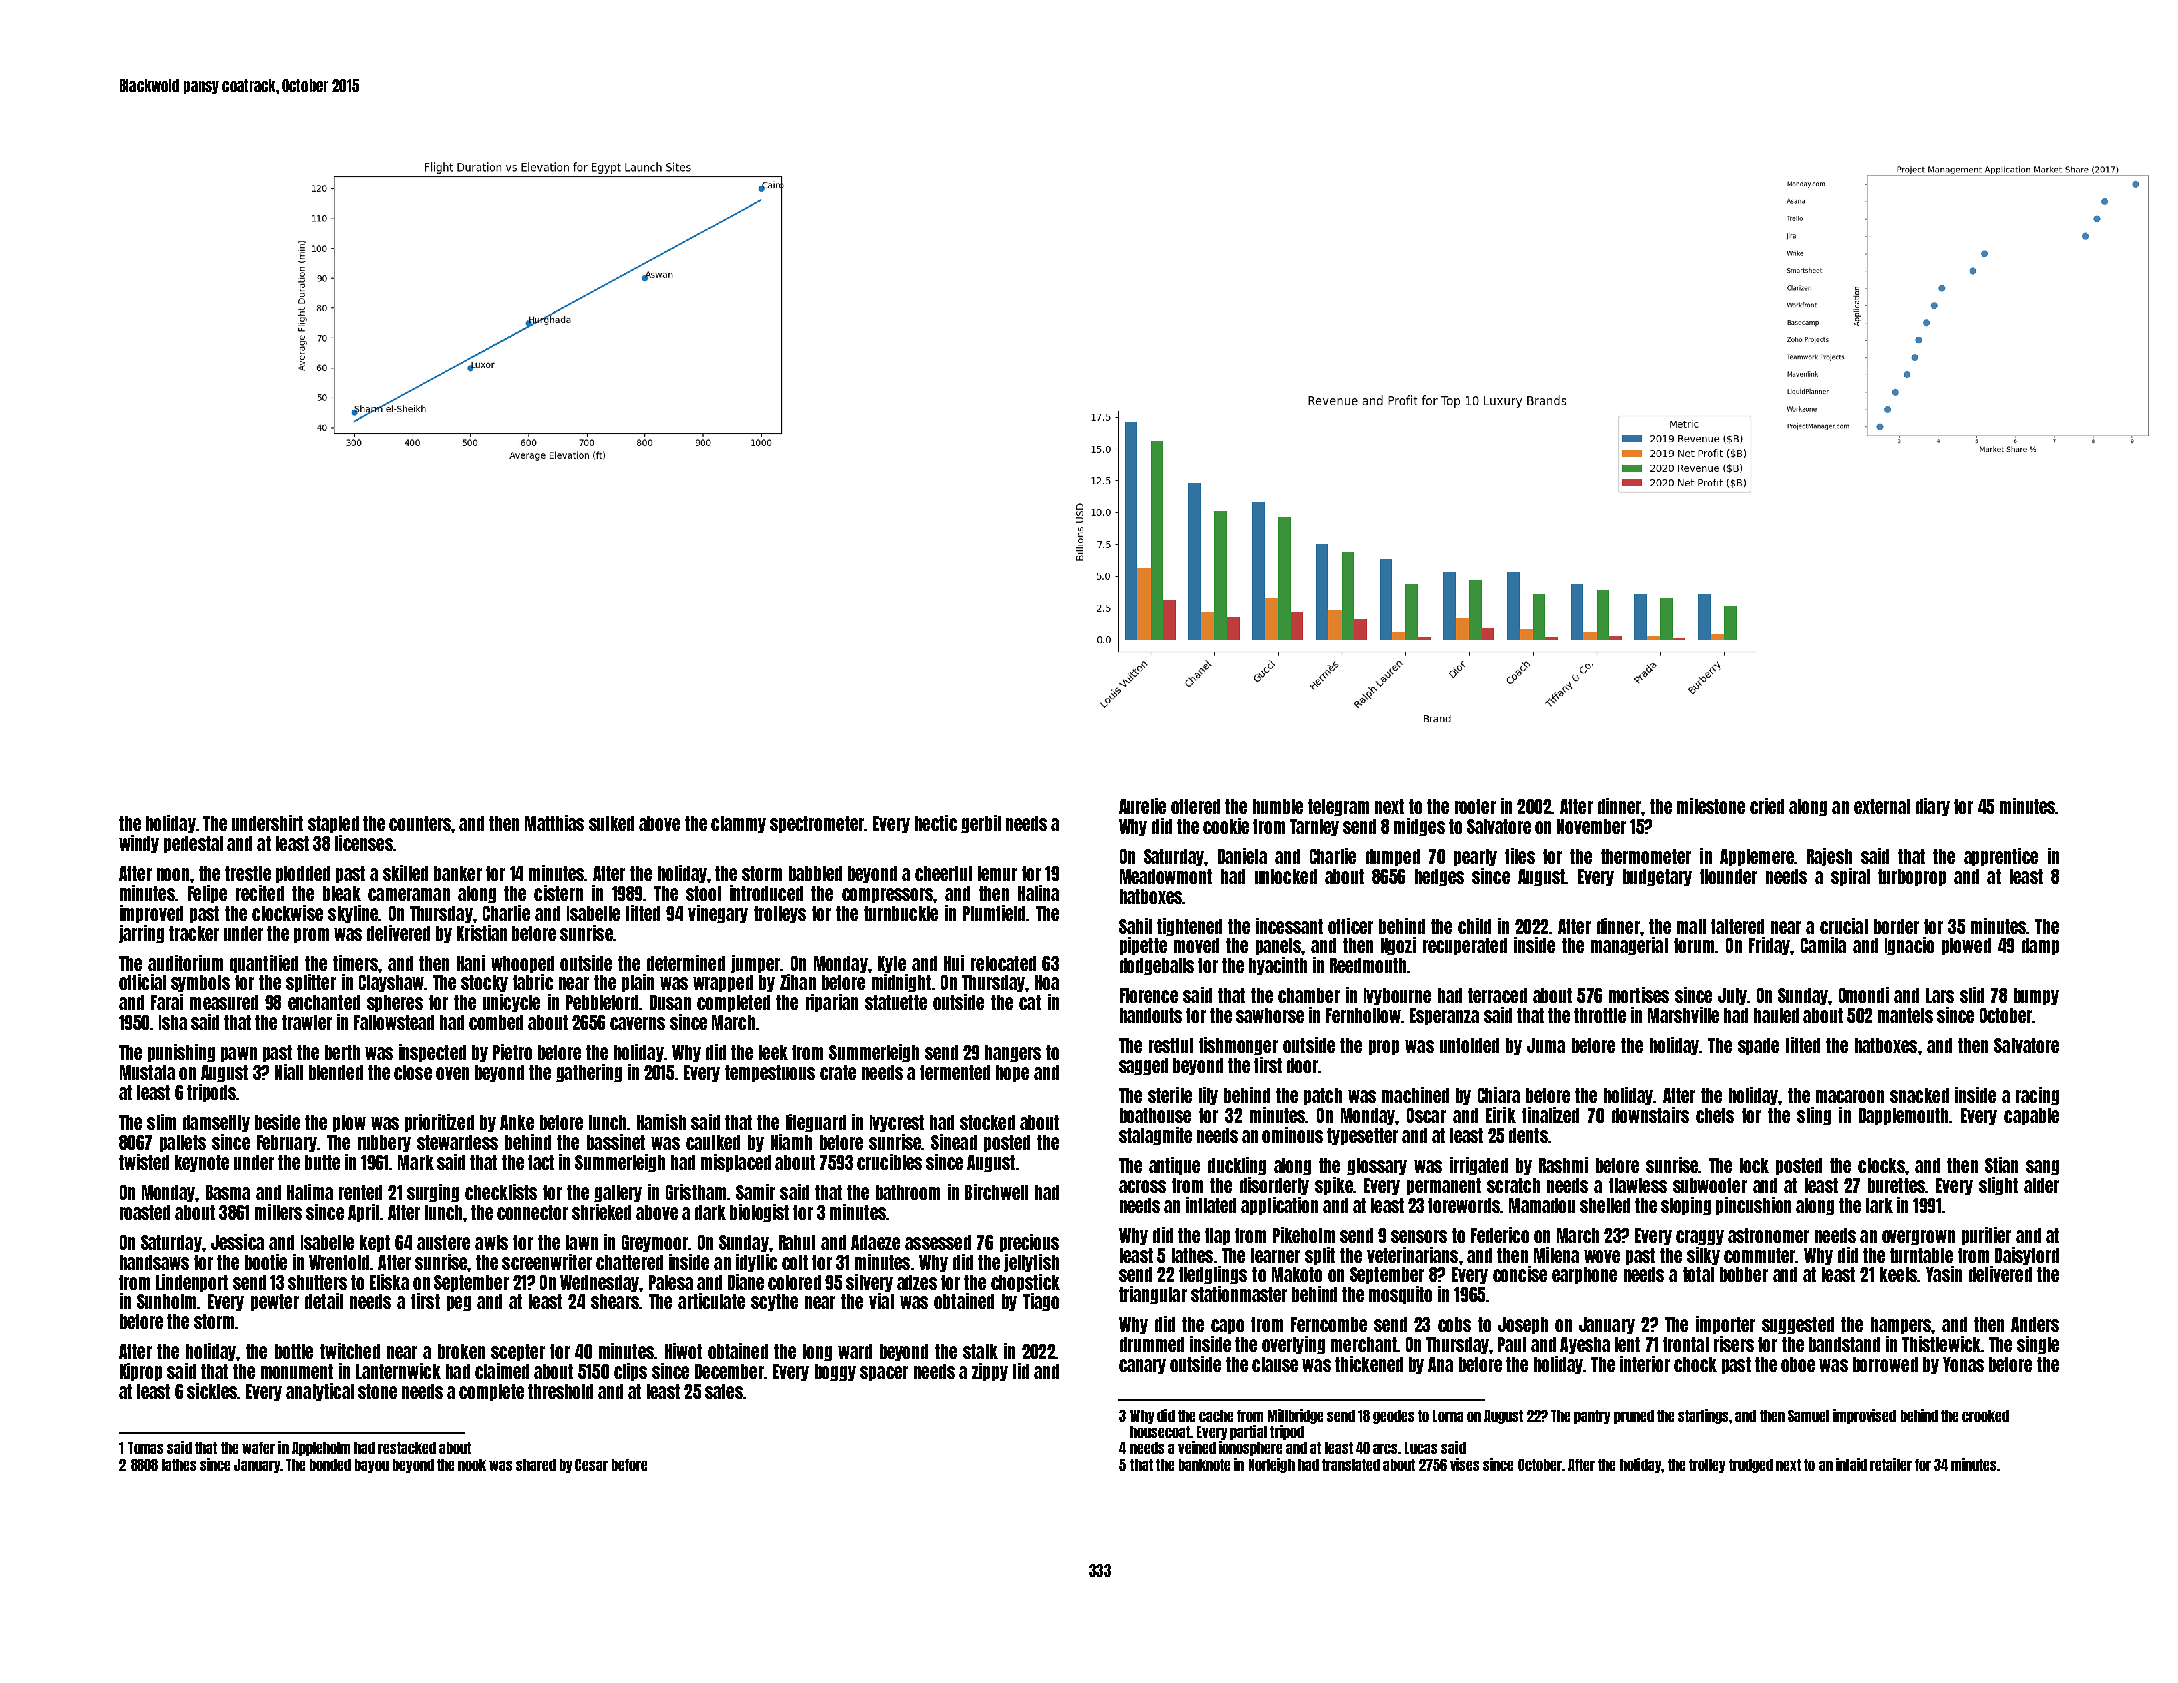 Image resolution: width=2178 pixels, height=1683 pixels. What do you see at coordinates (145, 1448) in the page?
I see `Tomas` at bounding box center [145, 1448].
